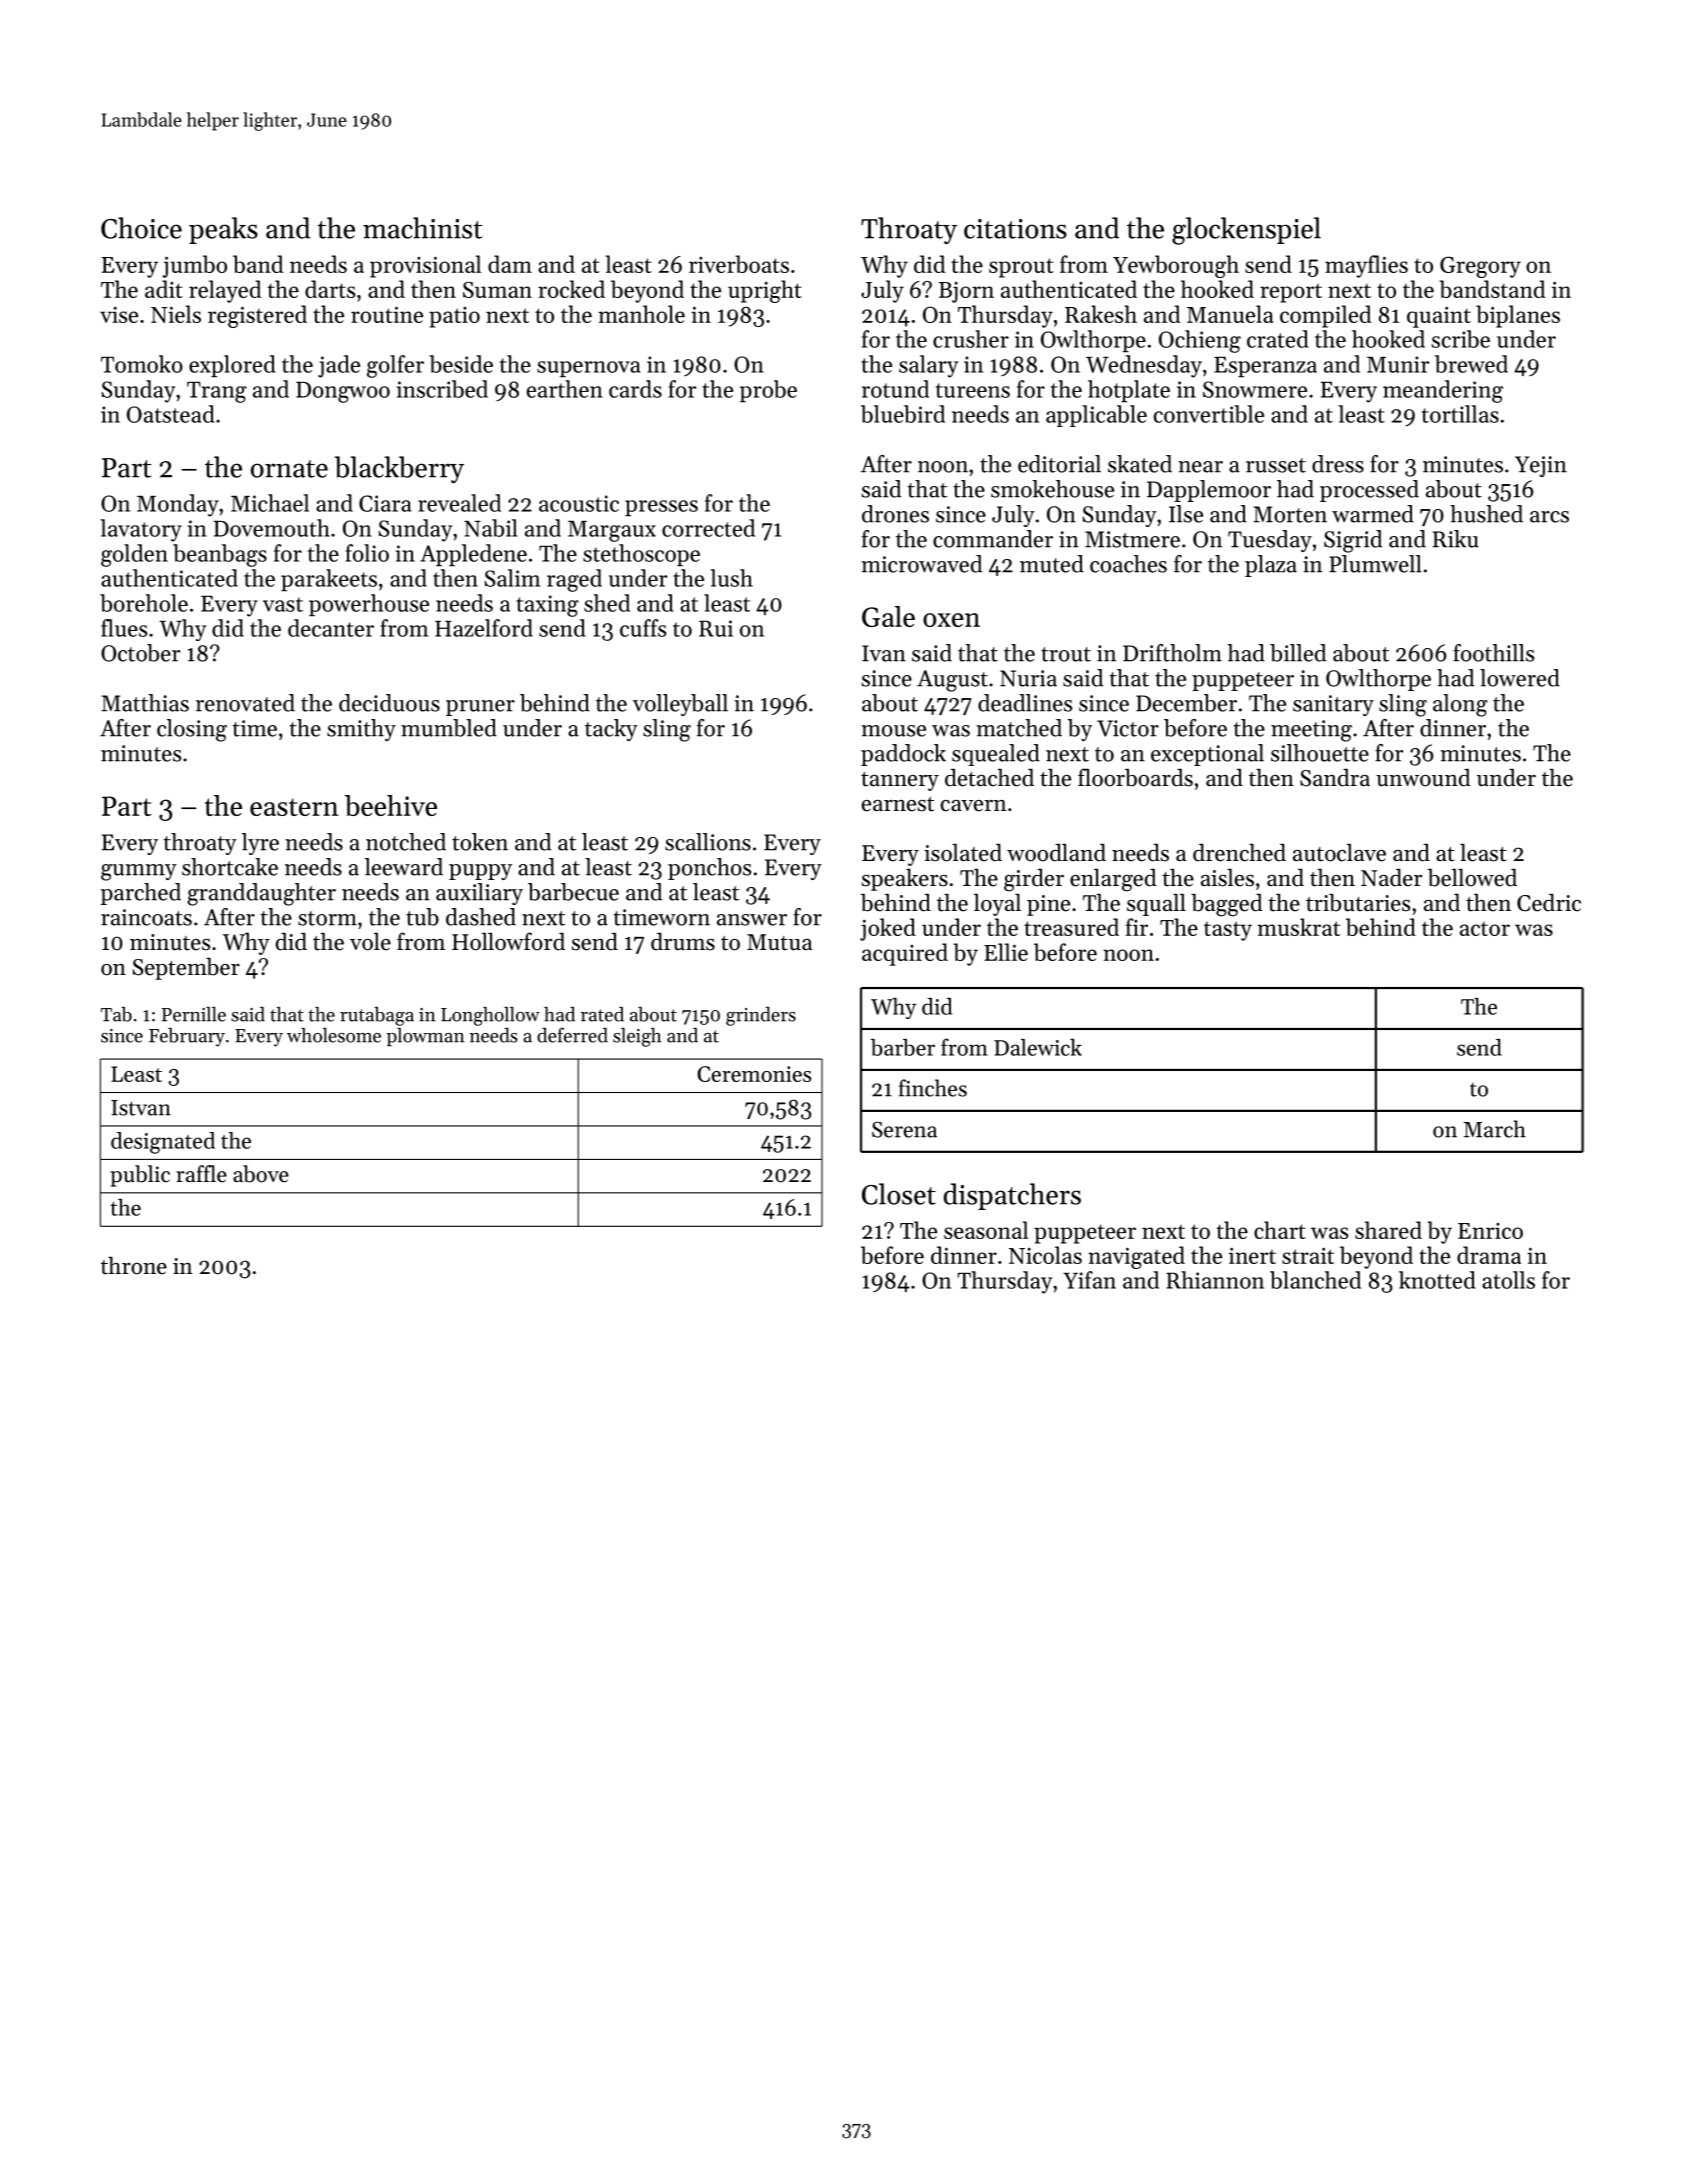 Image resolution: width=1683 pixels, height=2178 pixels. I want to click on joked, so click(888, 929).
